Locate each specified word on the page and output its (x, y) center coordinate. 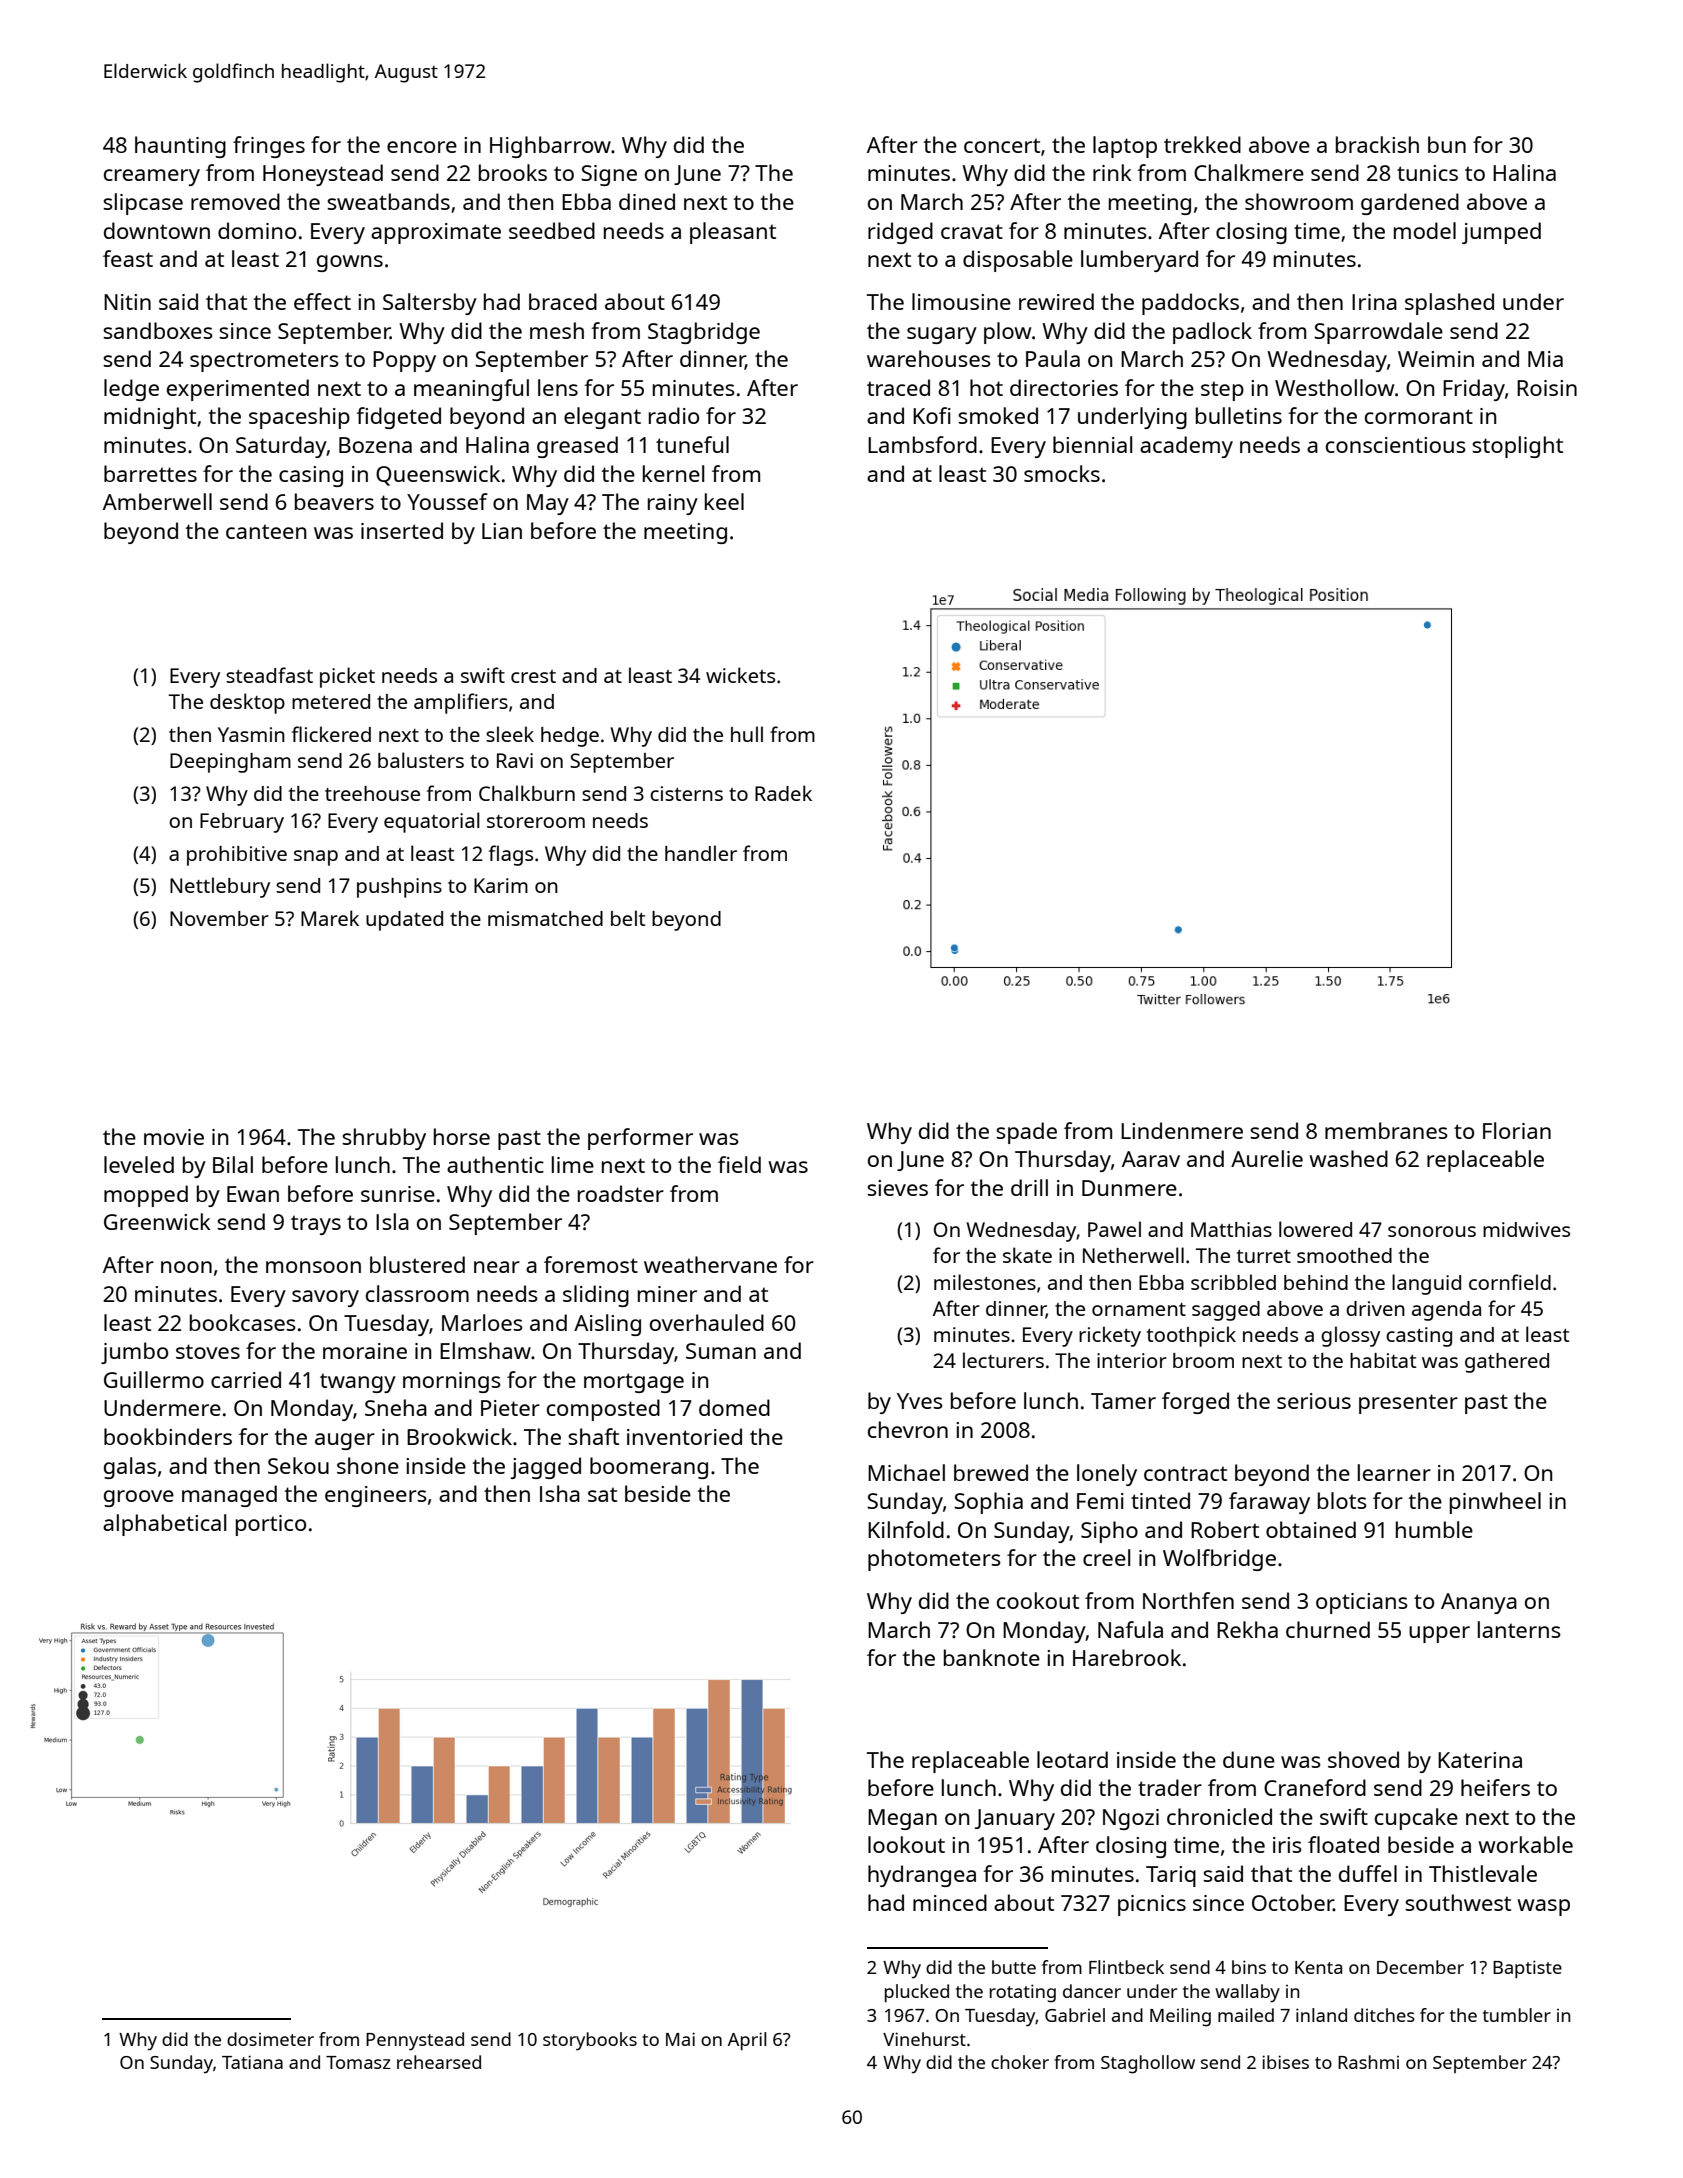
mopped (146, 1196)
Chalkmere (1249, 172)
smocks (1062, 473)
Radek (783, 793)
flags (511, 855)
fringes (269, 147)
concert (1002, 145)
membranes (1386, 1130)
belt (628, 918)
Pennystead (415, 2041)
